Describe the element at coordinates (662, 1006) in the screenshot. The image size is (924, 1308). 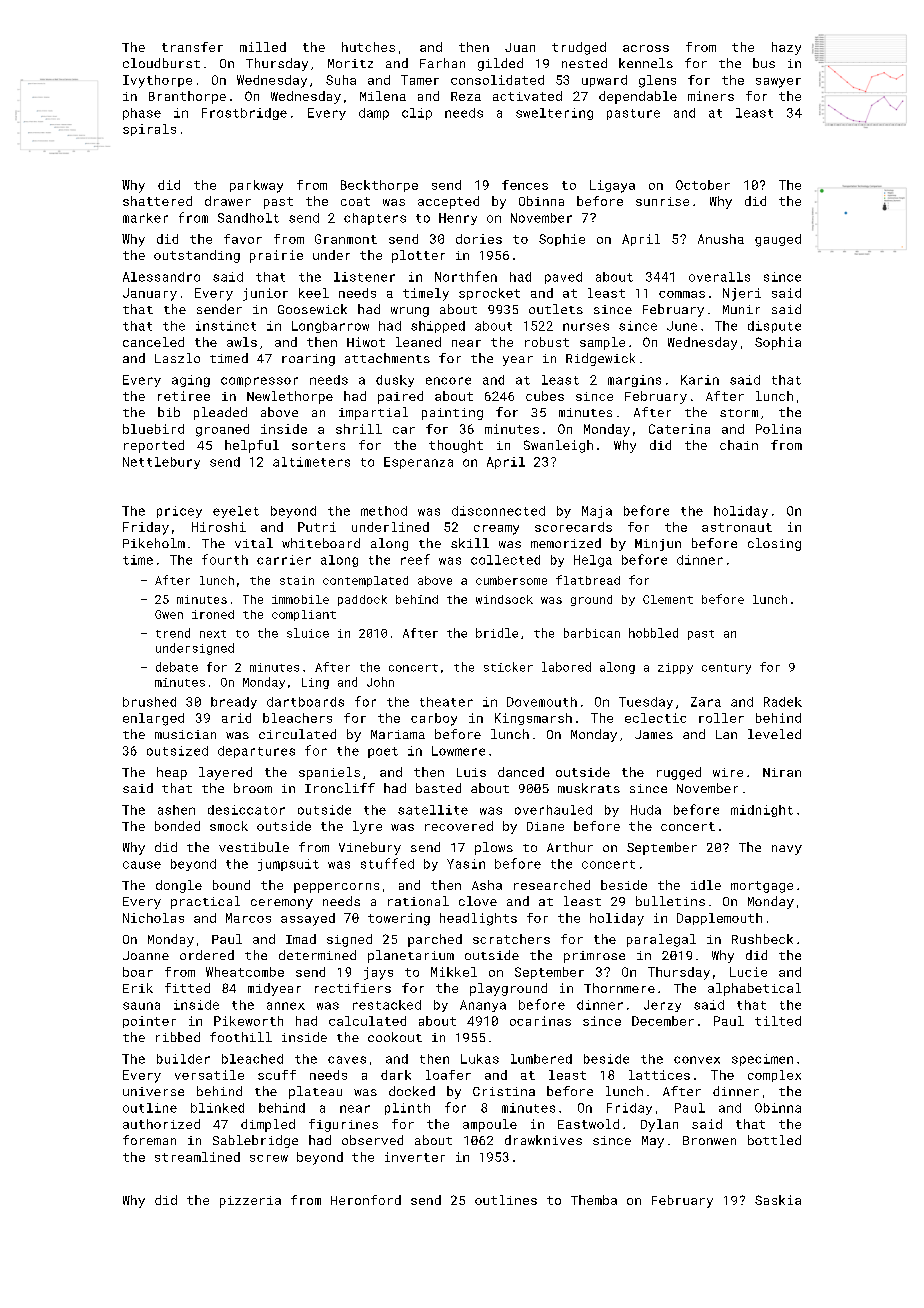
I see `Jerzy` at that location.
